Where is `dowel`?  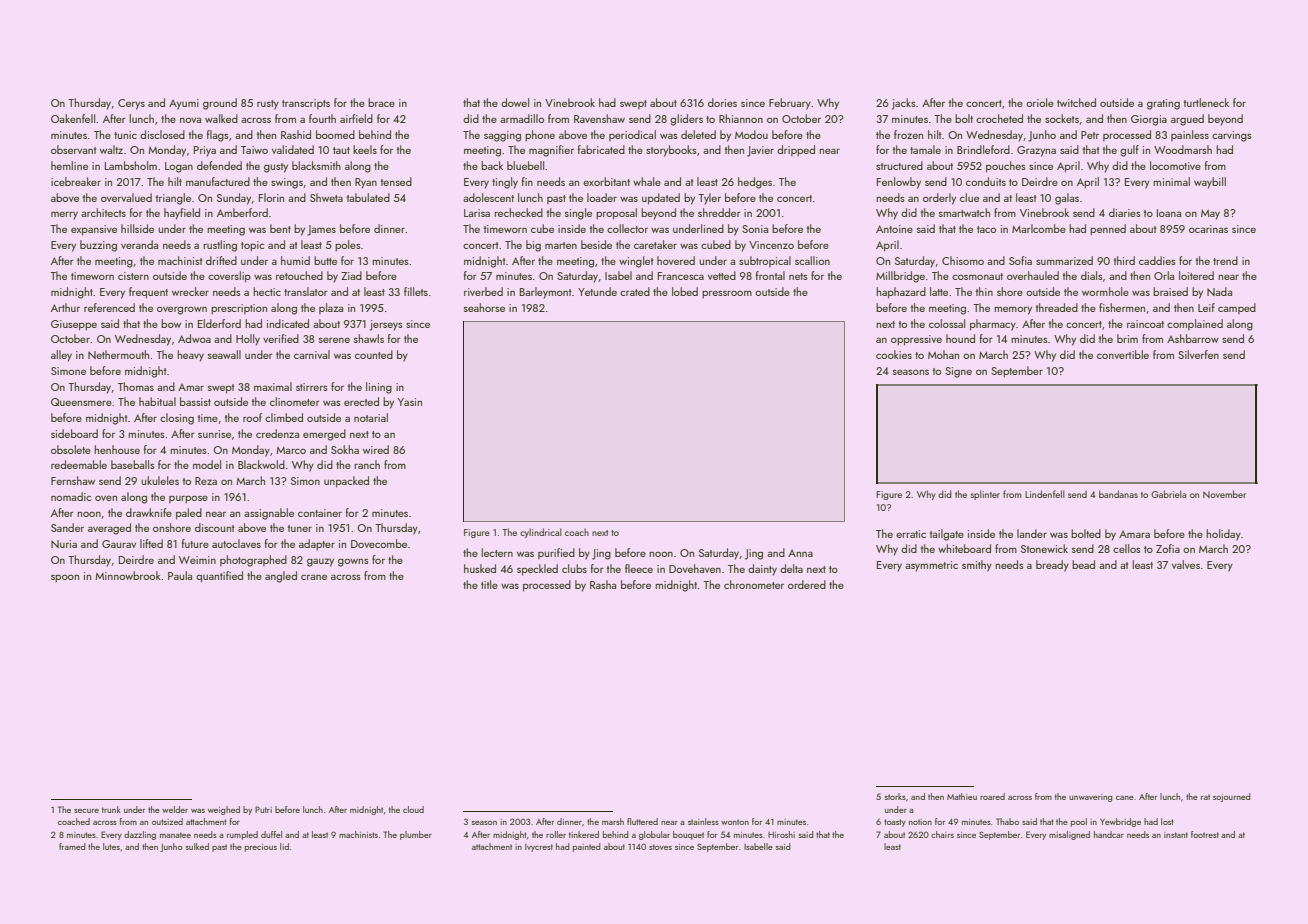
dowel is located at coordinates (515, 102).
